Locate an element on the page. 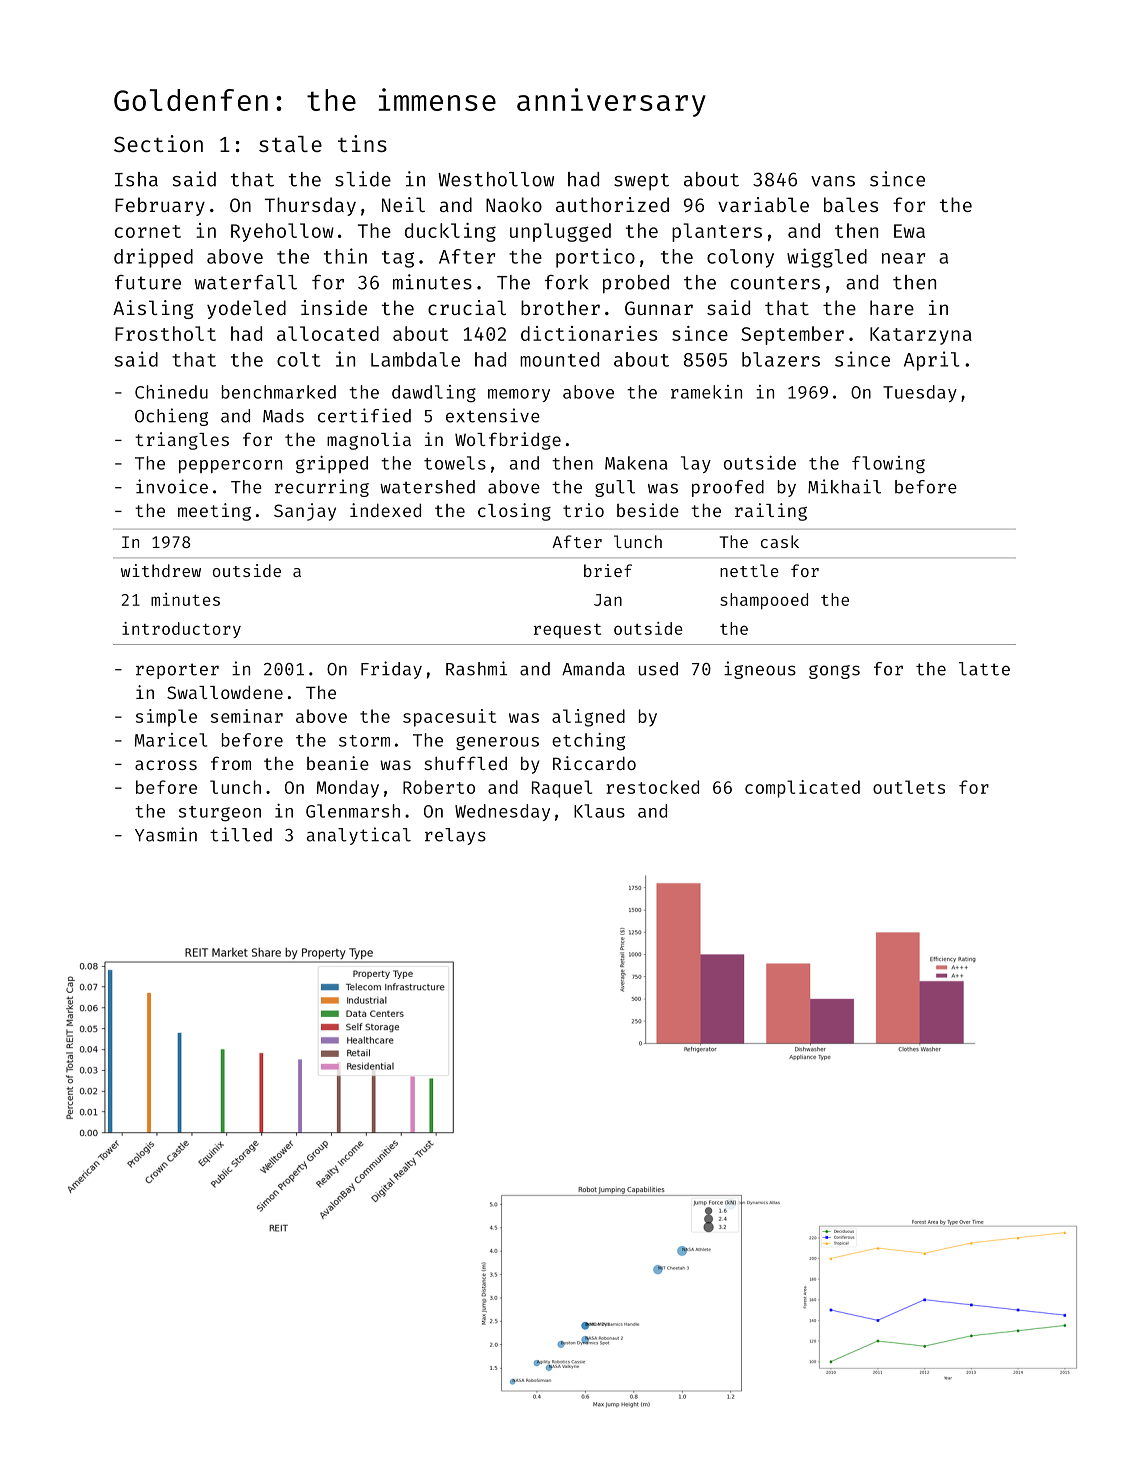  Riccardo is located at coordinates (594, 763).
